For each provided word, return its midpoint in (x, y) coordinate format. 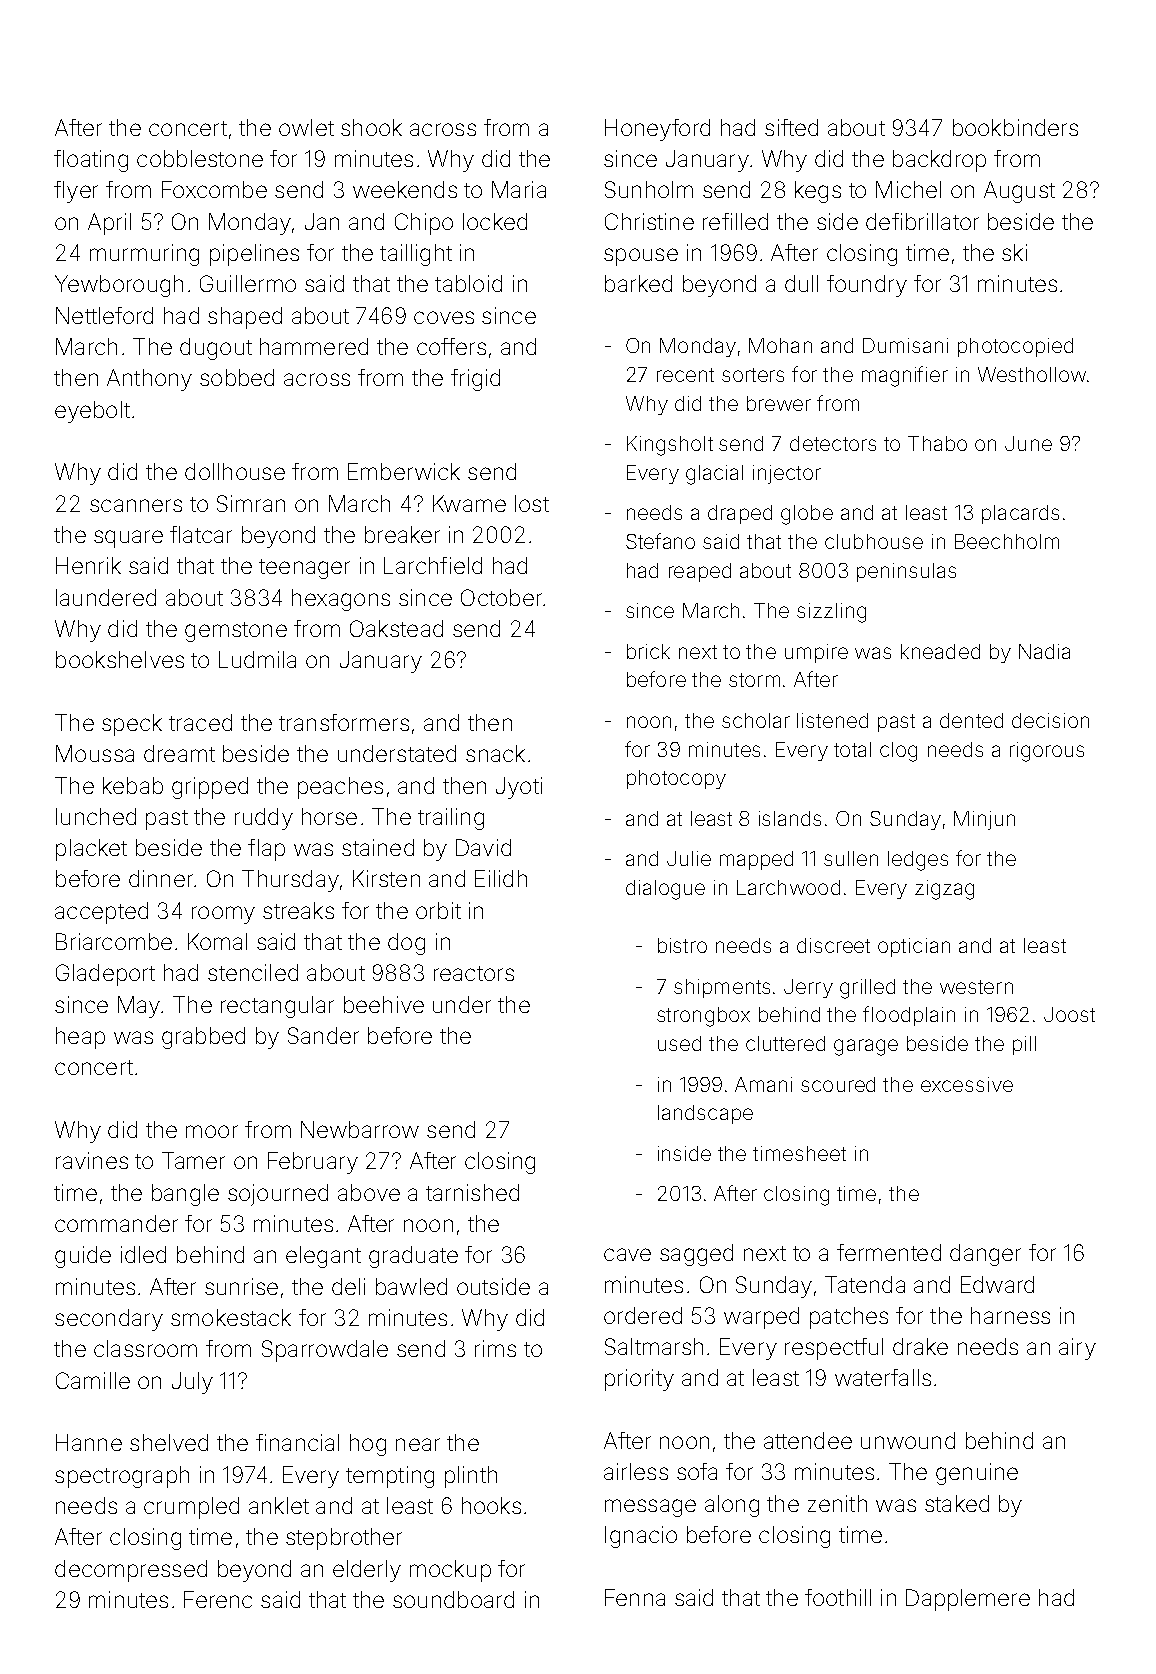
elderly (367, 1571)
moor (212, 1131)
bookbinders (1015, 127)
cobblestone (200, 158)
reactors (474, 973)
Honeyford (657, 130)
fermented (889, 1252)
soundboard (453, 1599)
